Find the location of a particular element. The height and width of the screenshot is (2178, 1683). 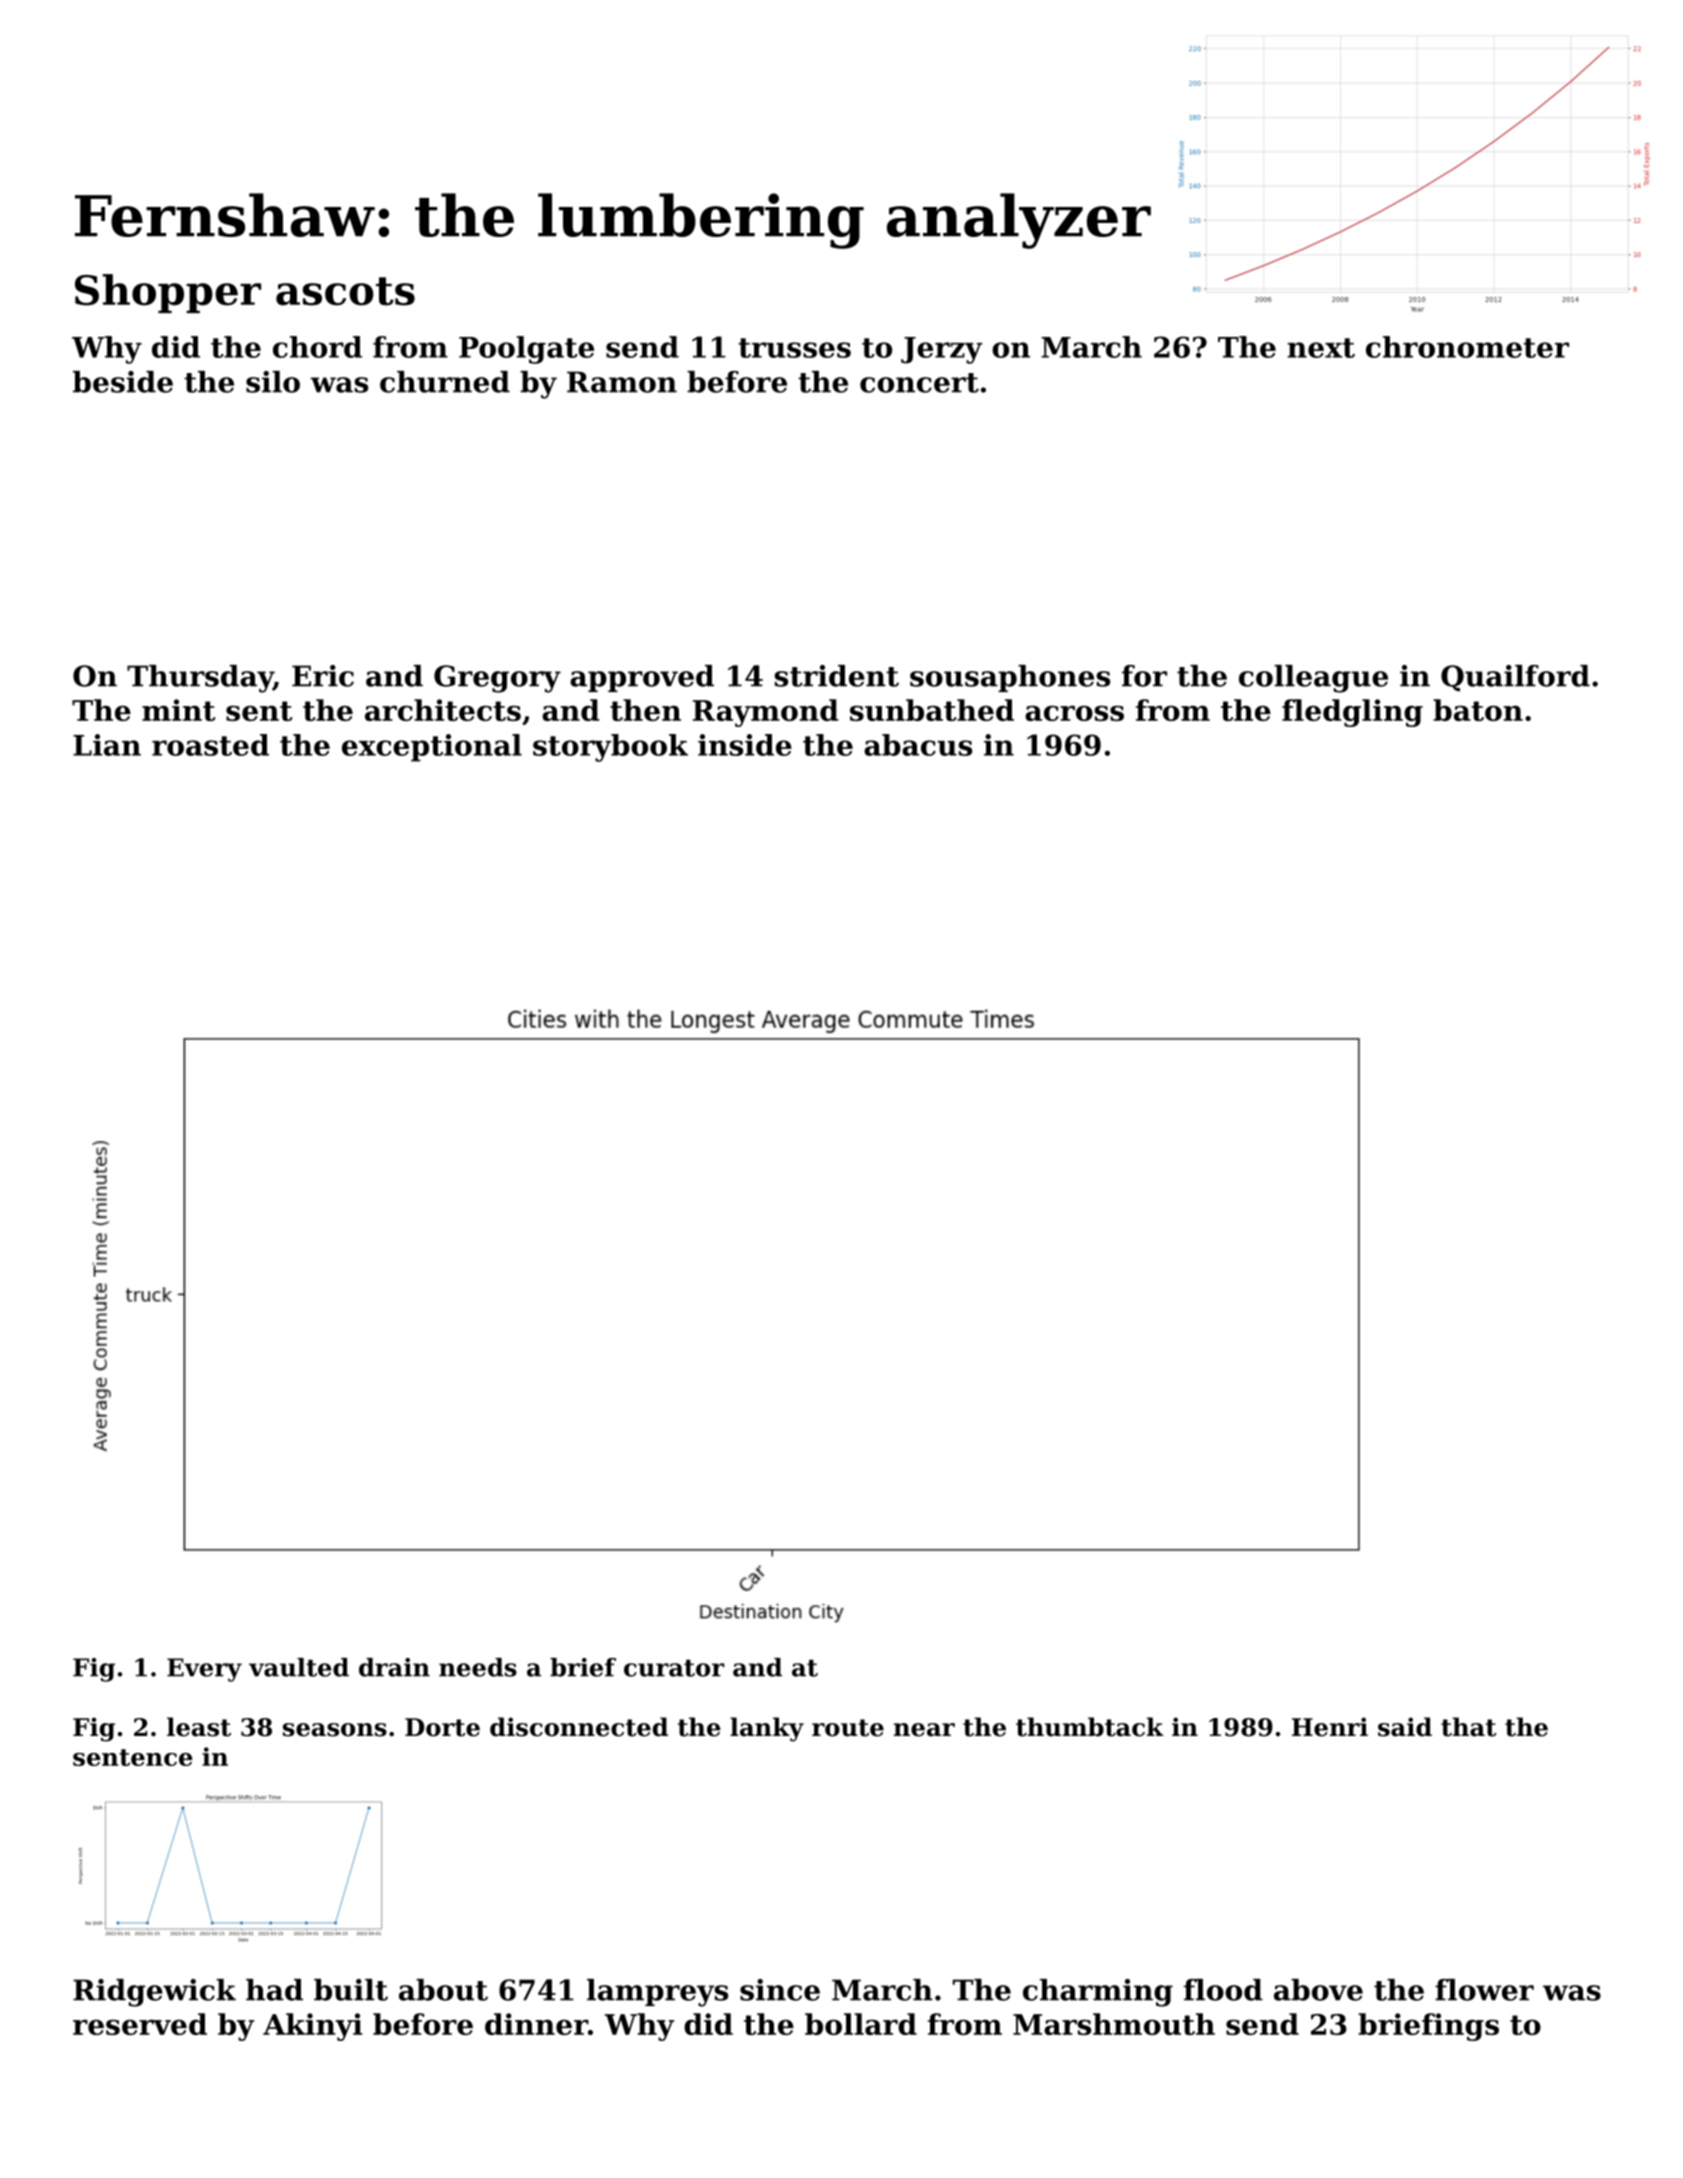

chronometer is located at coordinates (1467, 347).
